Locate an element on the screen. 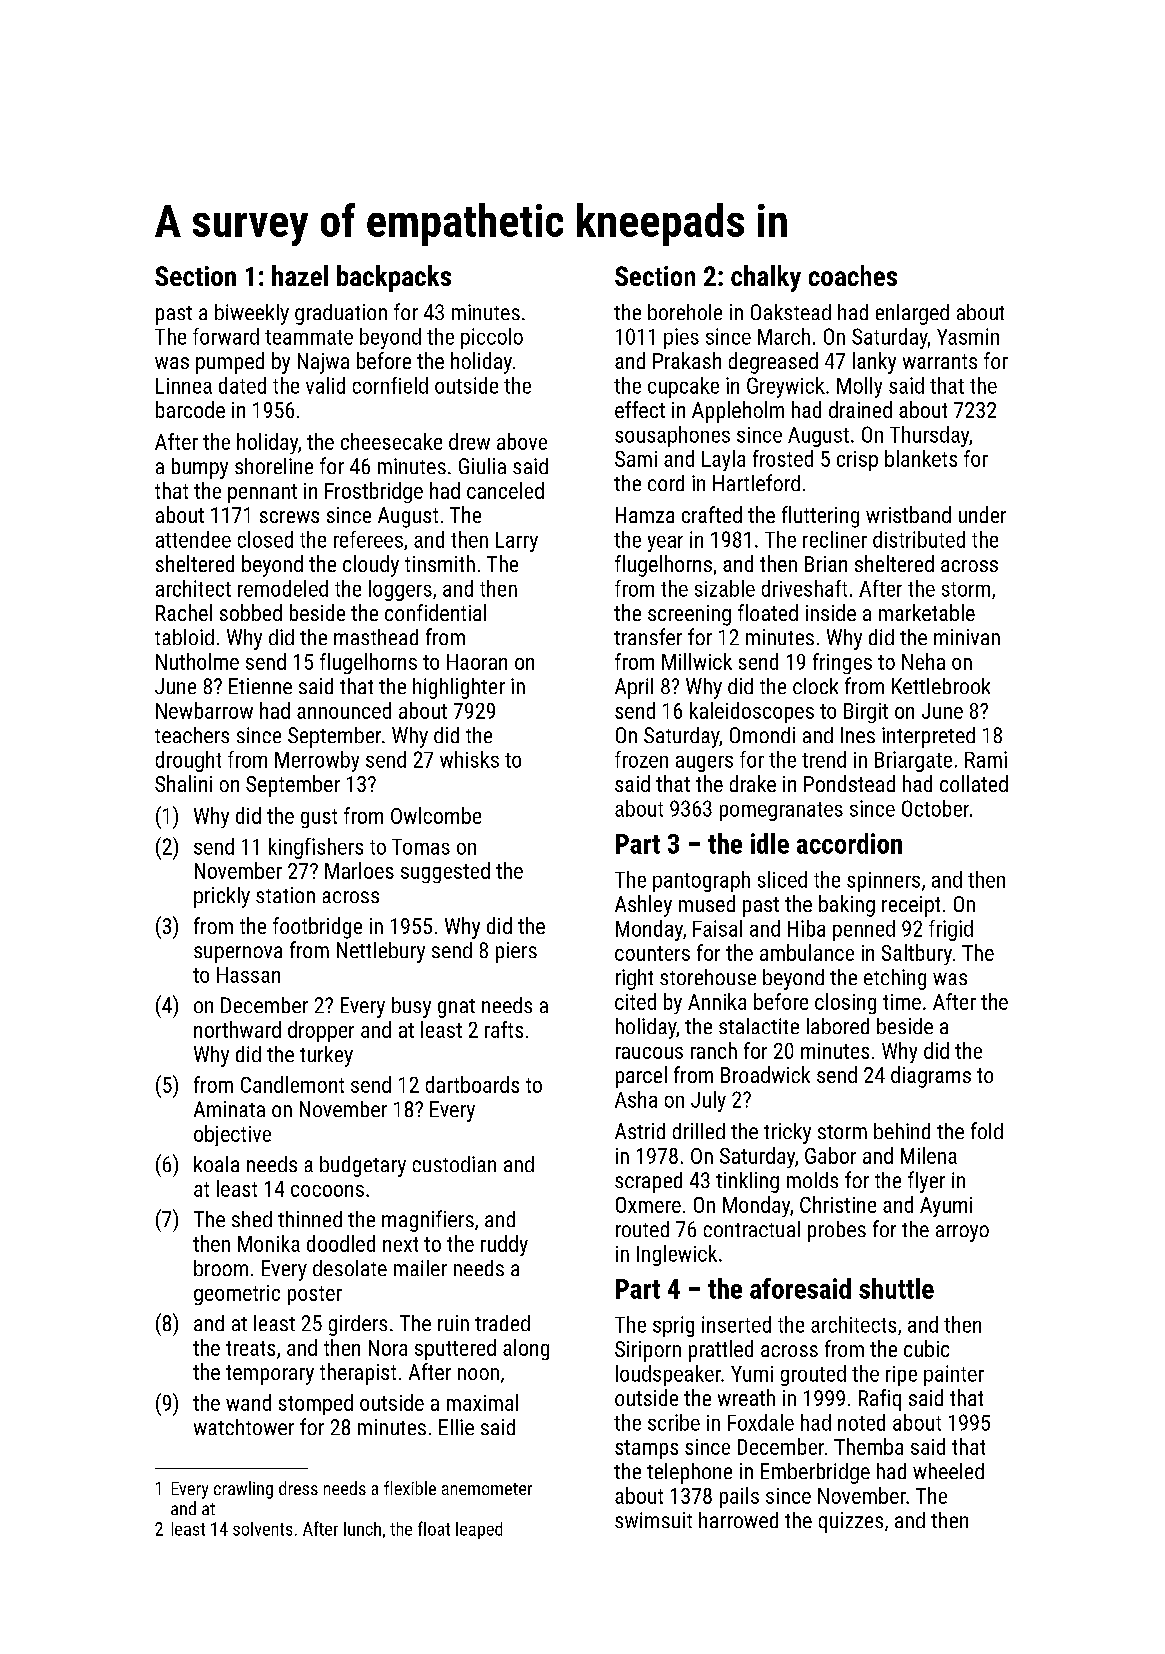 The width and height of the screenshot is (1165, 1654). July is located at coordinates (708, 1101).
